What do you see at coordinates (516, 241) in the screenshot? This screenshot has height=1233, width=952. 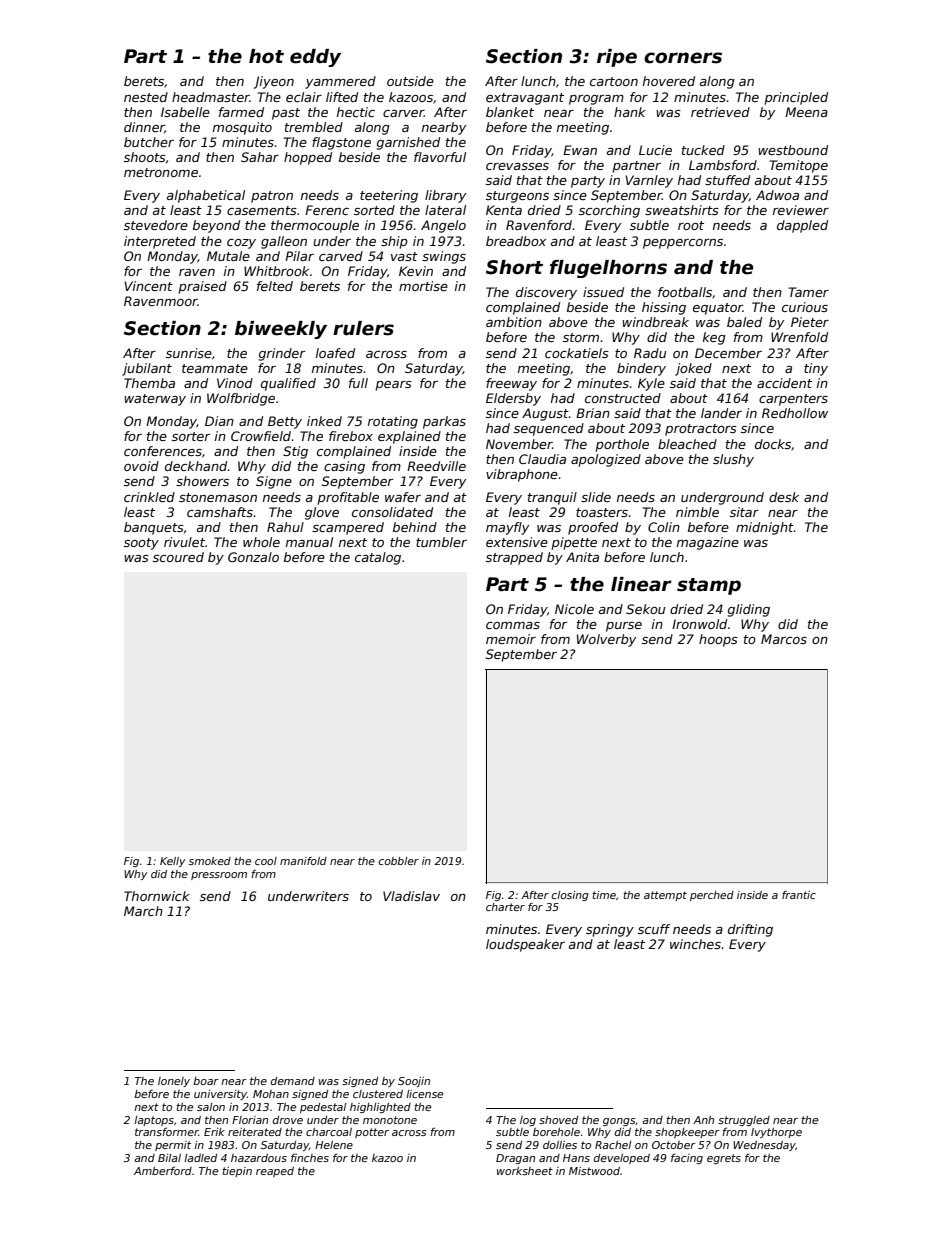 I see `breadbox` at bounding box center [516, 241].
